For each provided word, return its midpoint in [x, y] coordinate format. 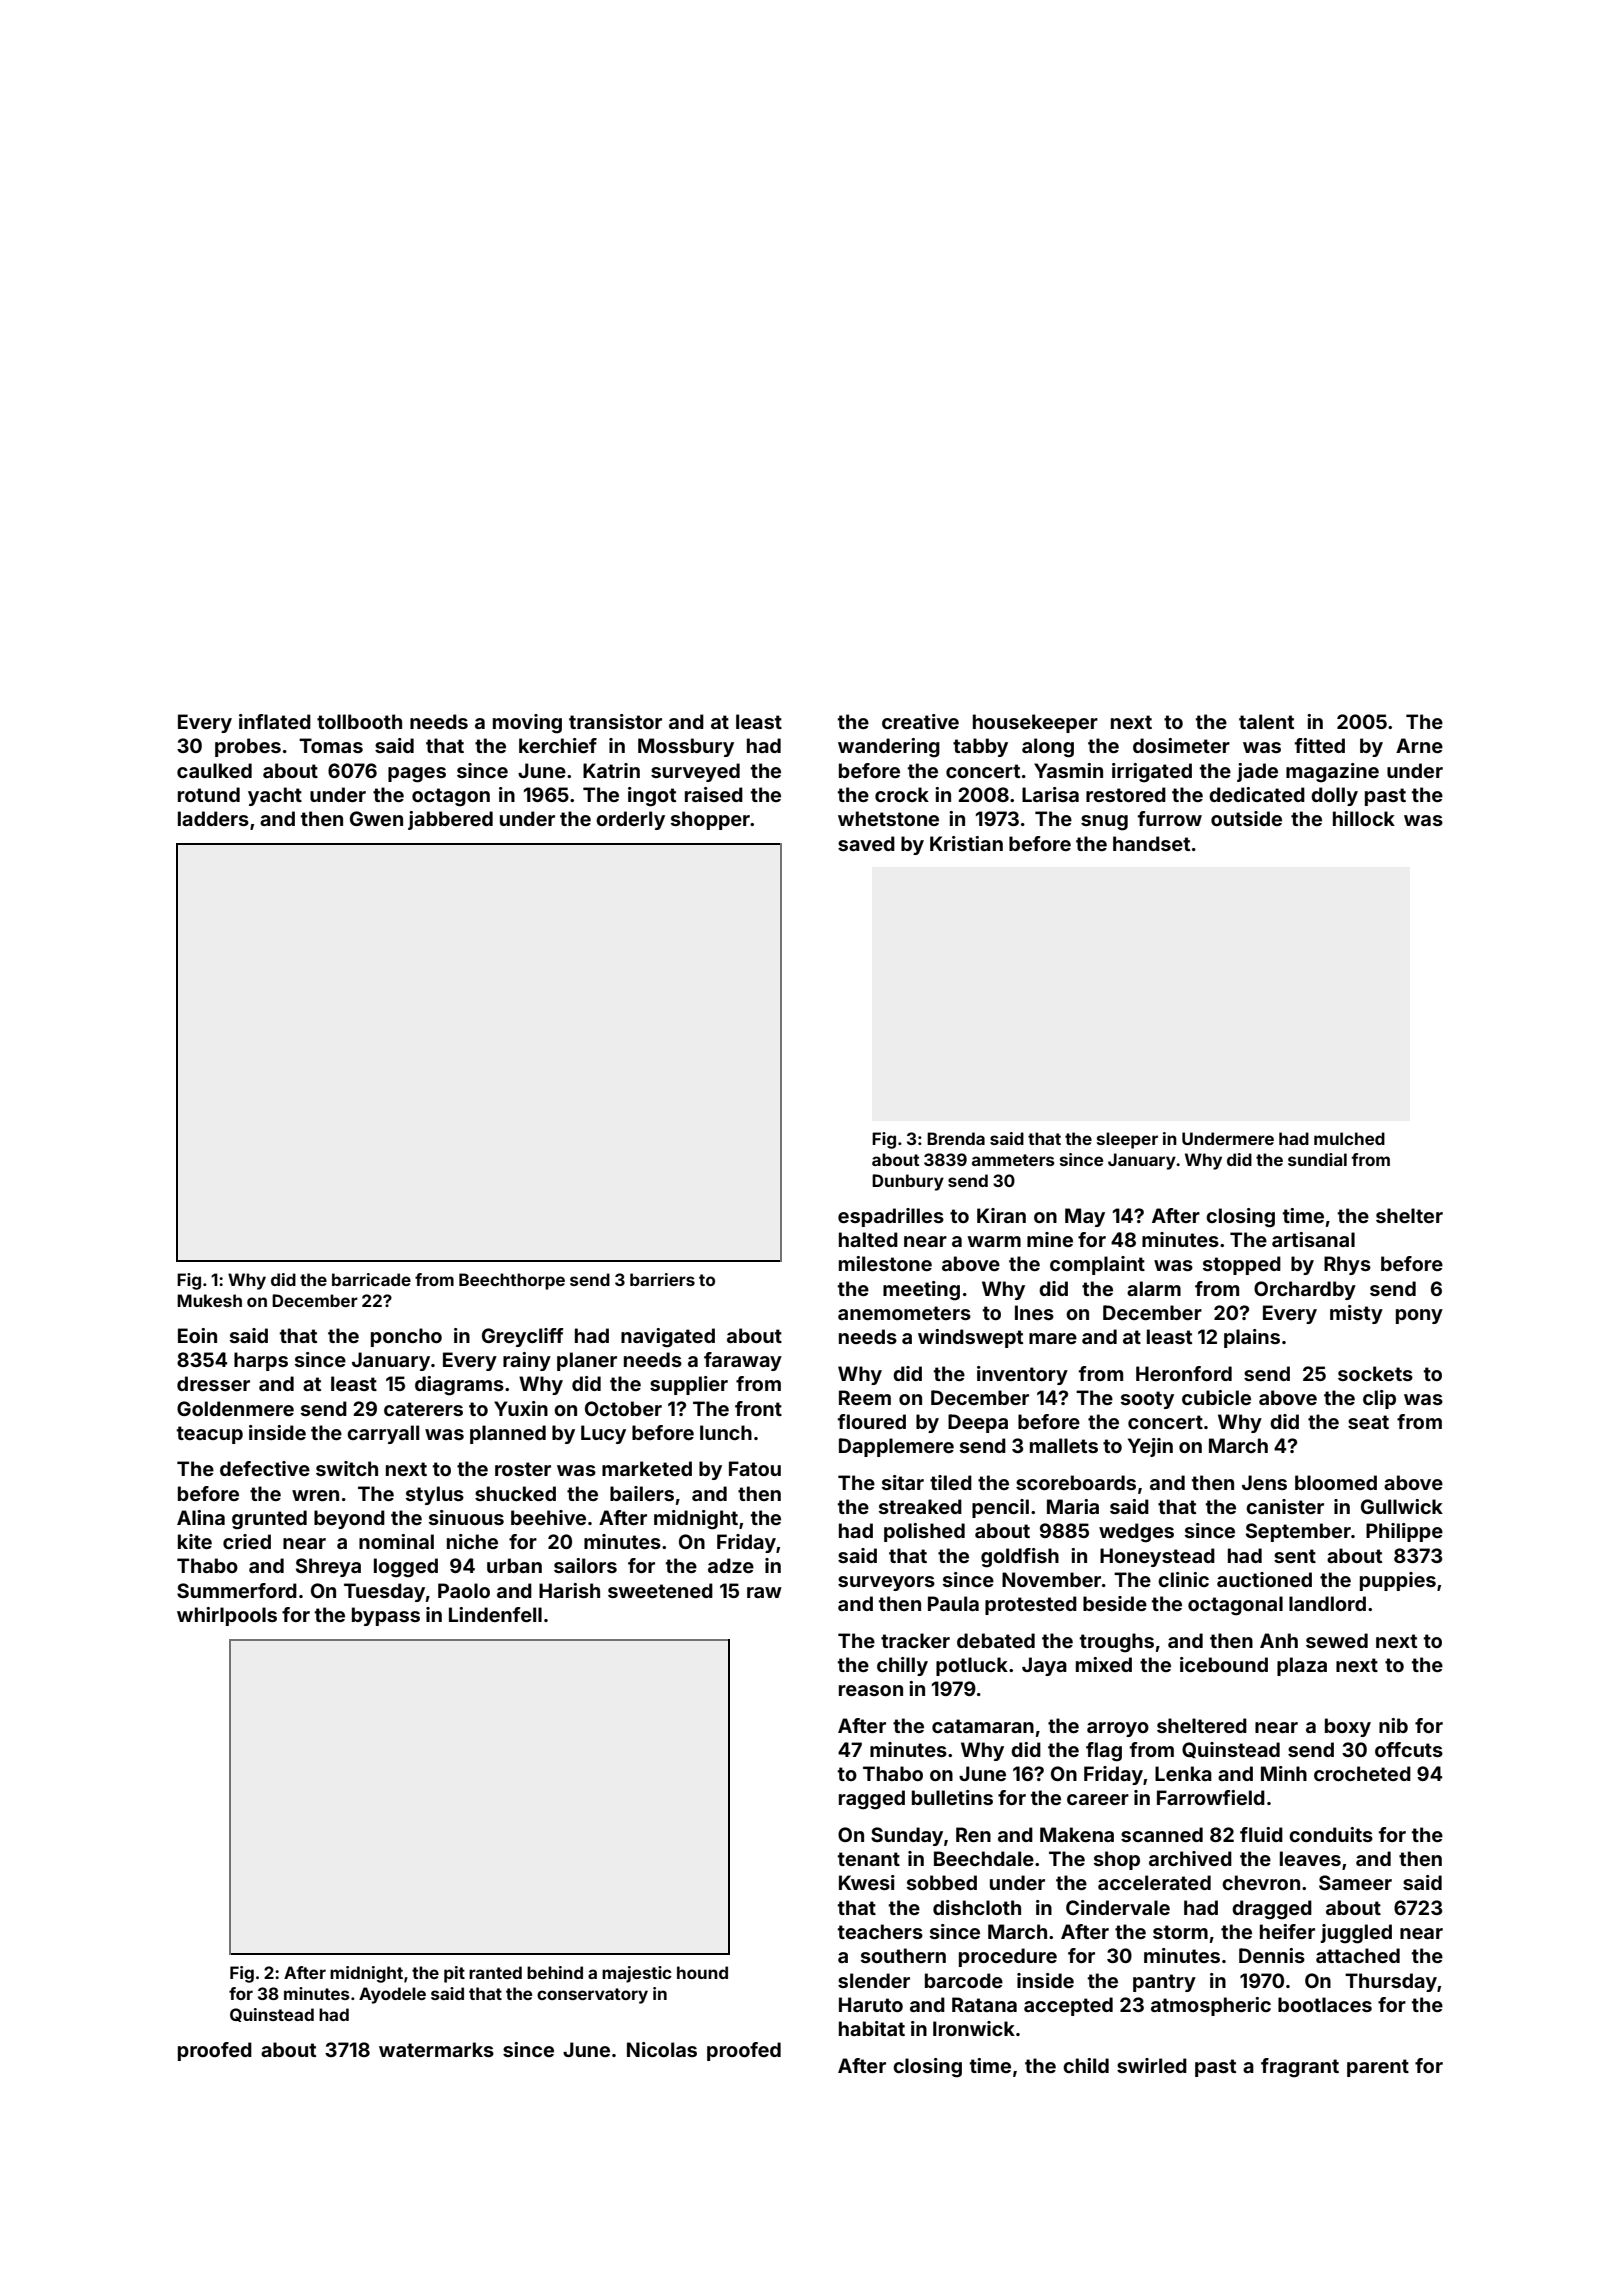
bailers [642, 1493]
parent [1378, 2068]
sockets [1375, 1373]
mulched [1349, 1138]
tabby [980, 747]
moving [527, 724]
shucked [515, 1493]
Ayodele [392, 1995]
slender [874, 1980]
